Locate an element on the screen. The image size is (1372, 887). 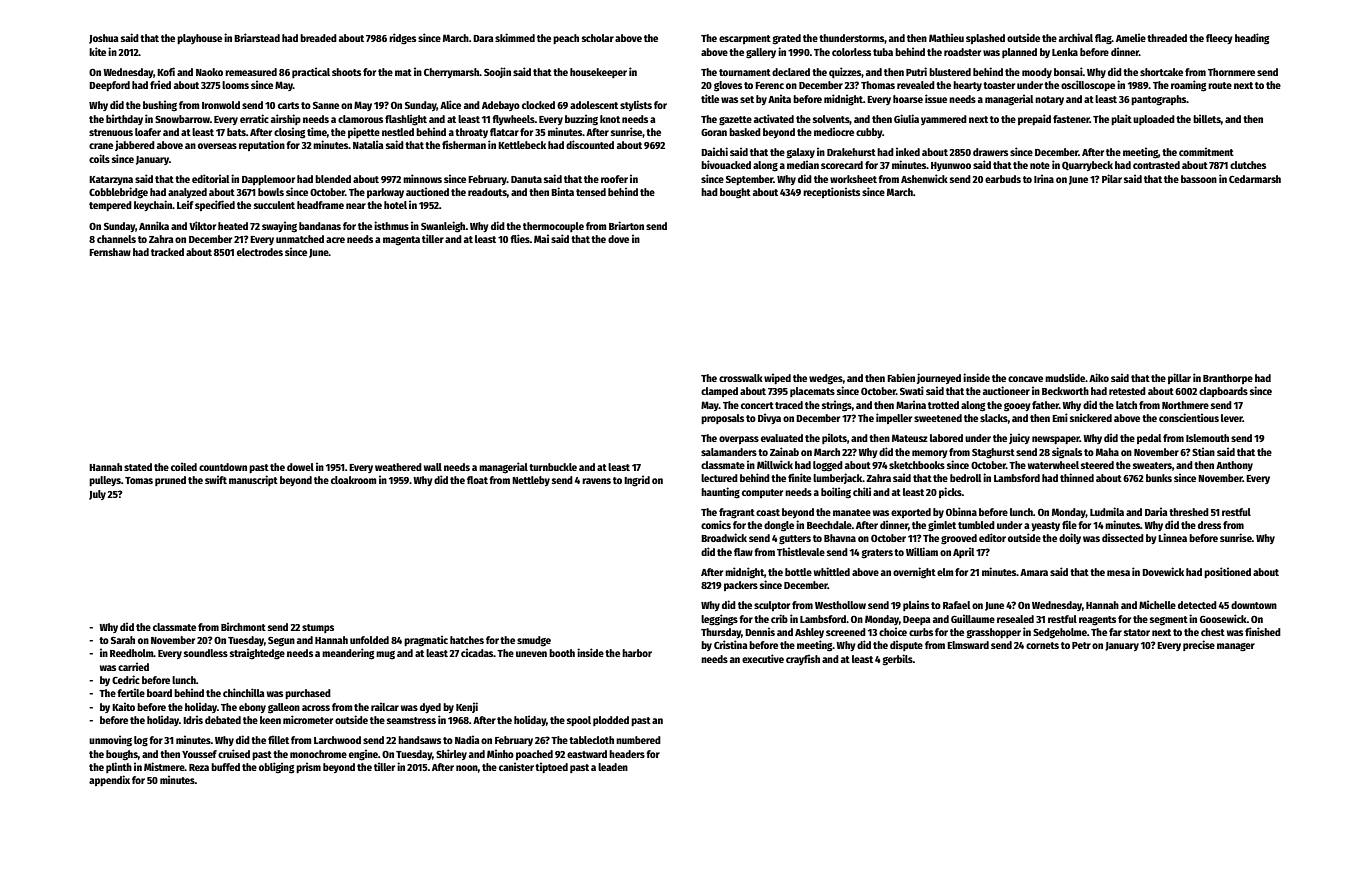
Fabien is located at coordinates (901, 377).
